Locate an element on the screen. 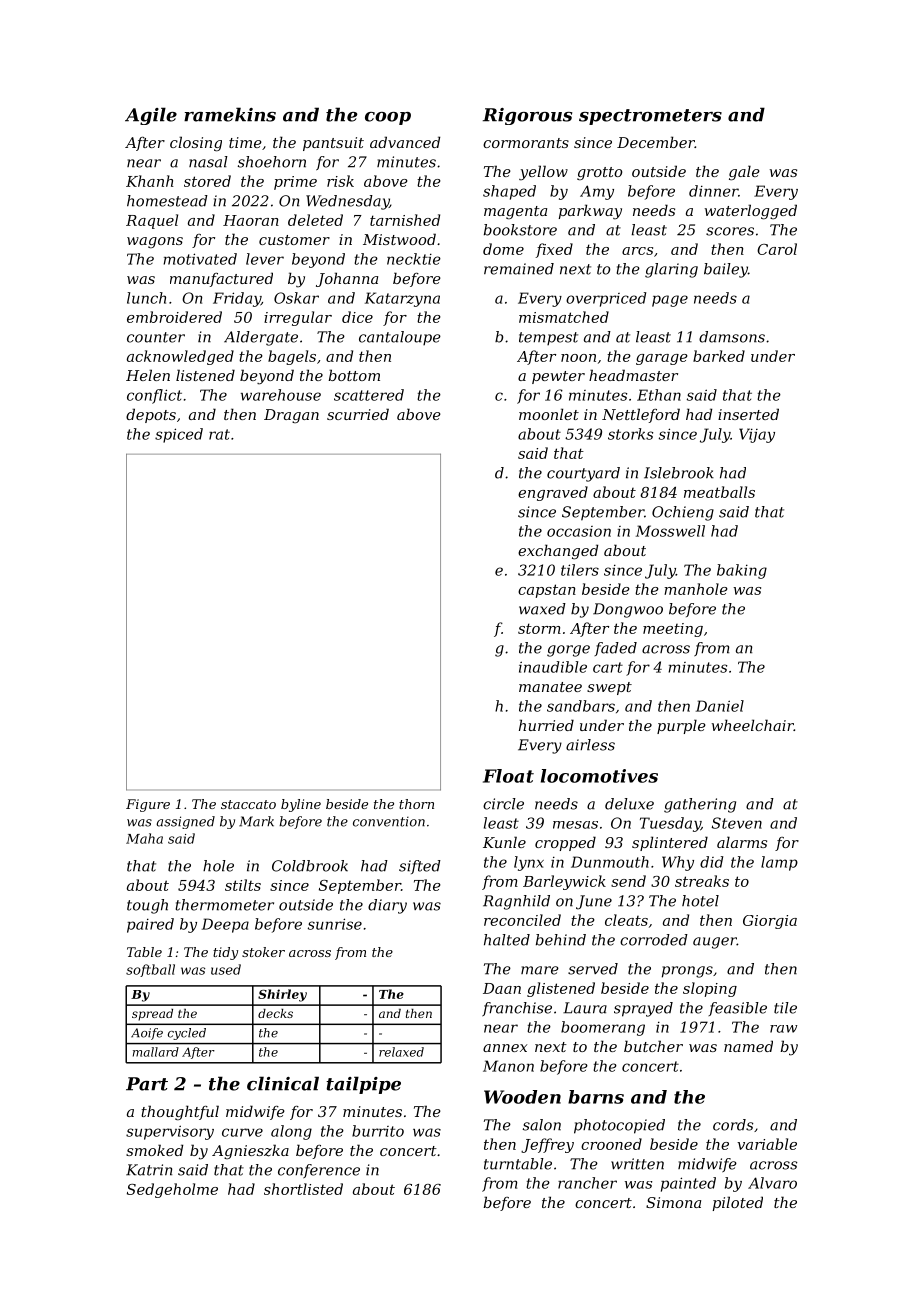 Image resolution: width=924 pixels, height=1314 pixels. ramekins is located at coordinates (230, 114).
